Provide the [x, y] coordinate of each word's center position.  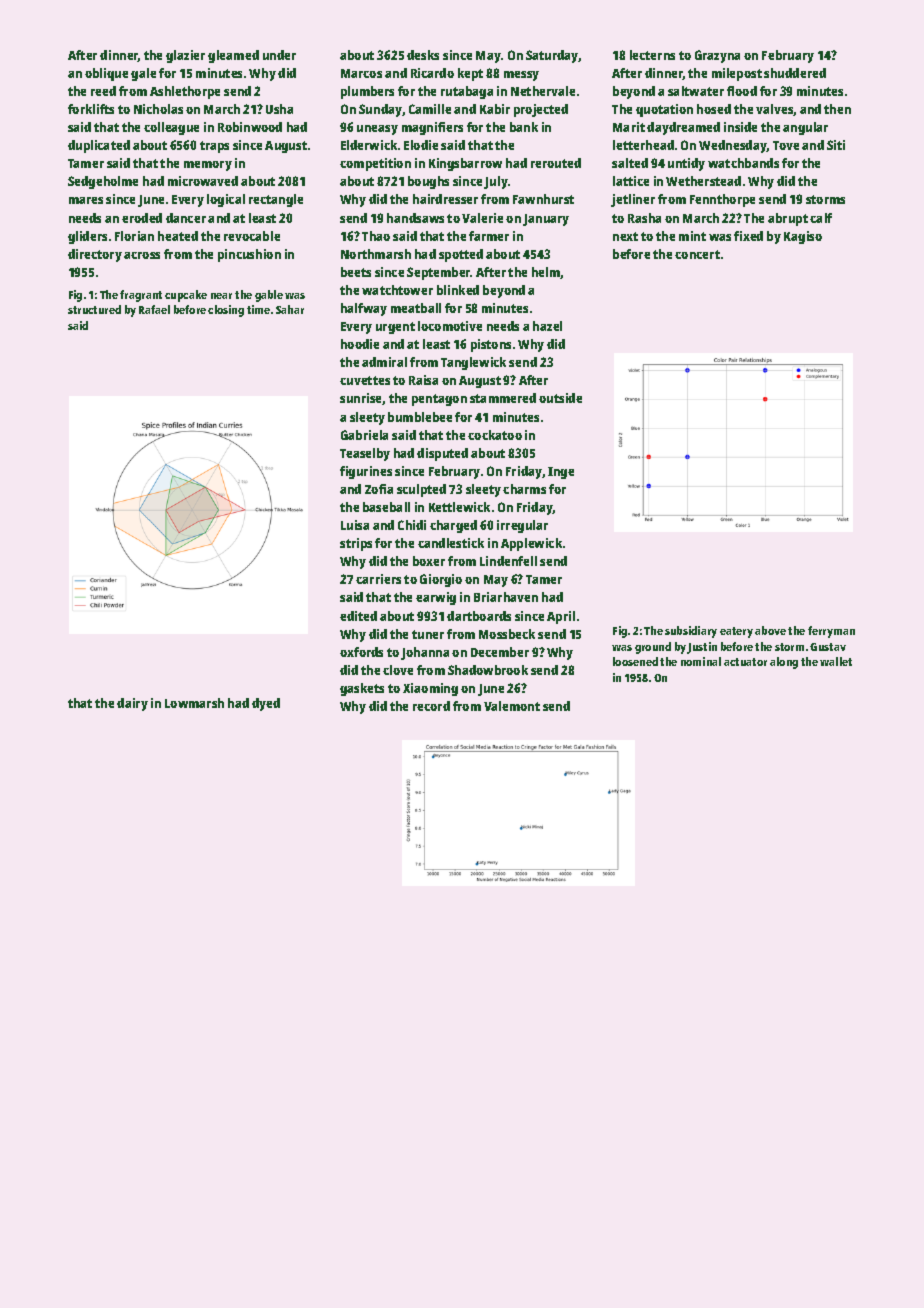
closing [226, 311]
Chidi [412, 525]
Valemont [512, 706]
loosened [635, 661]
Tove [786, 145]
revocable [252, 236]
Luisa [355, 525]
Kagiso [803, 237]
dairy [132, 704]
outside [560, 398]
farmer [489, 236]
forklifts [91, 109]
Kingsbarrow [465, 164]
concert [697, 254]
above [770, 630]
